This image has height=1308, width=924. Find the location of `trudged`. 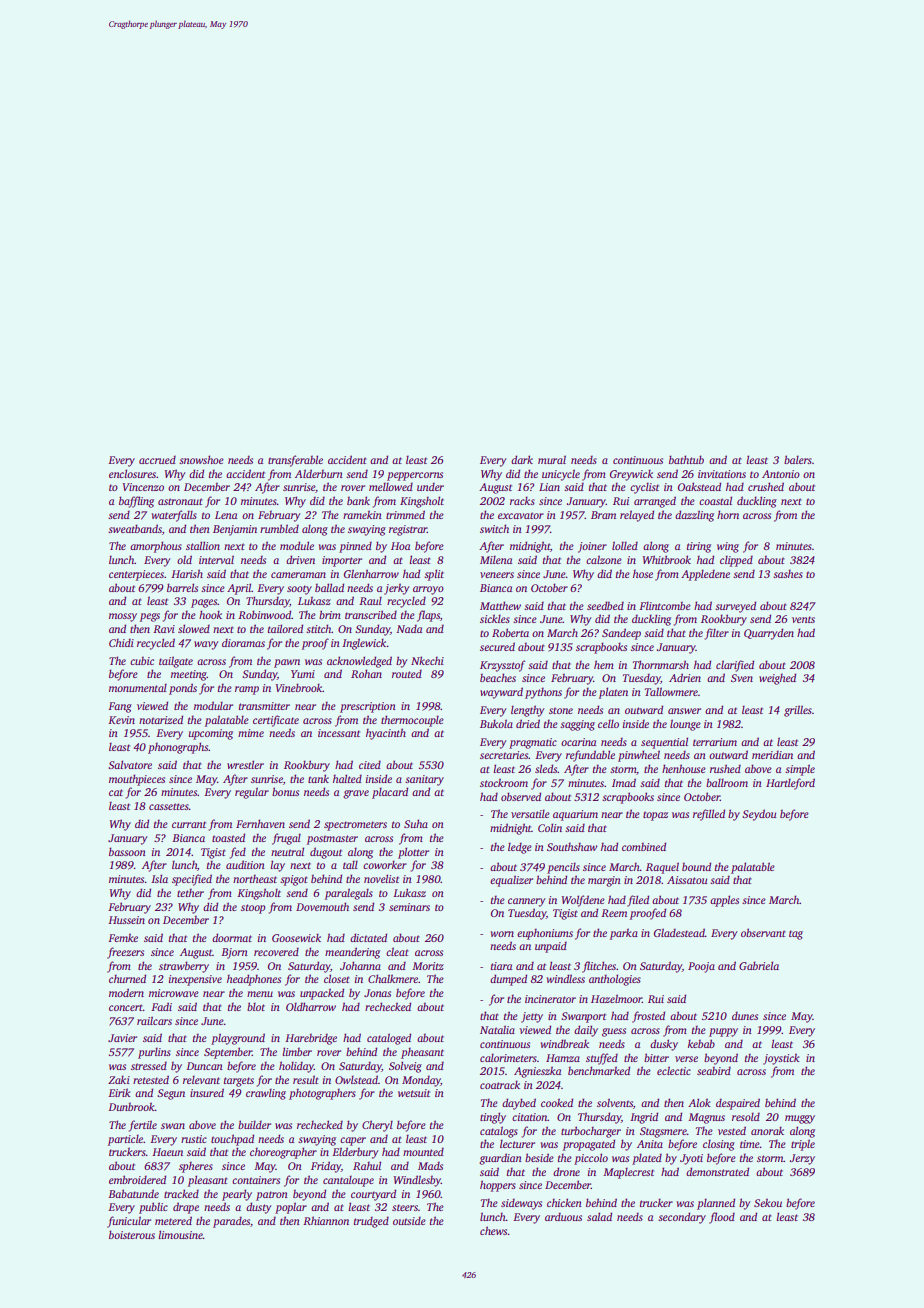

trudged is located at coordinates (371, 1222).
